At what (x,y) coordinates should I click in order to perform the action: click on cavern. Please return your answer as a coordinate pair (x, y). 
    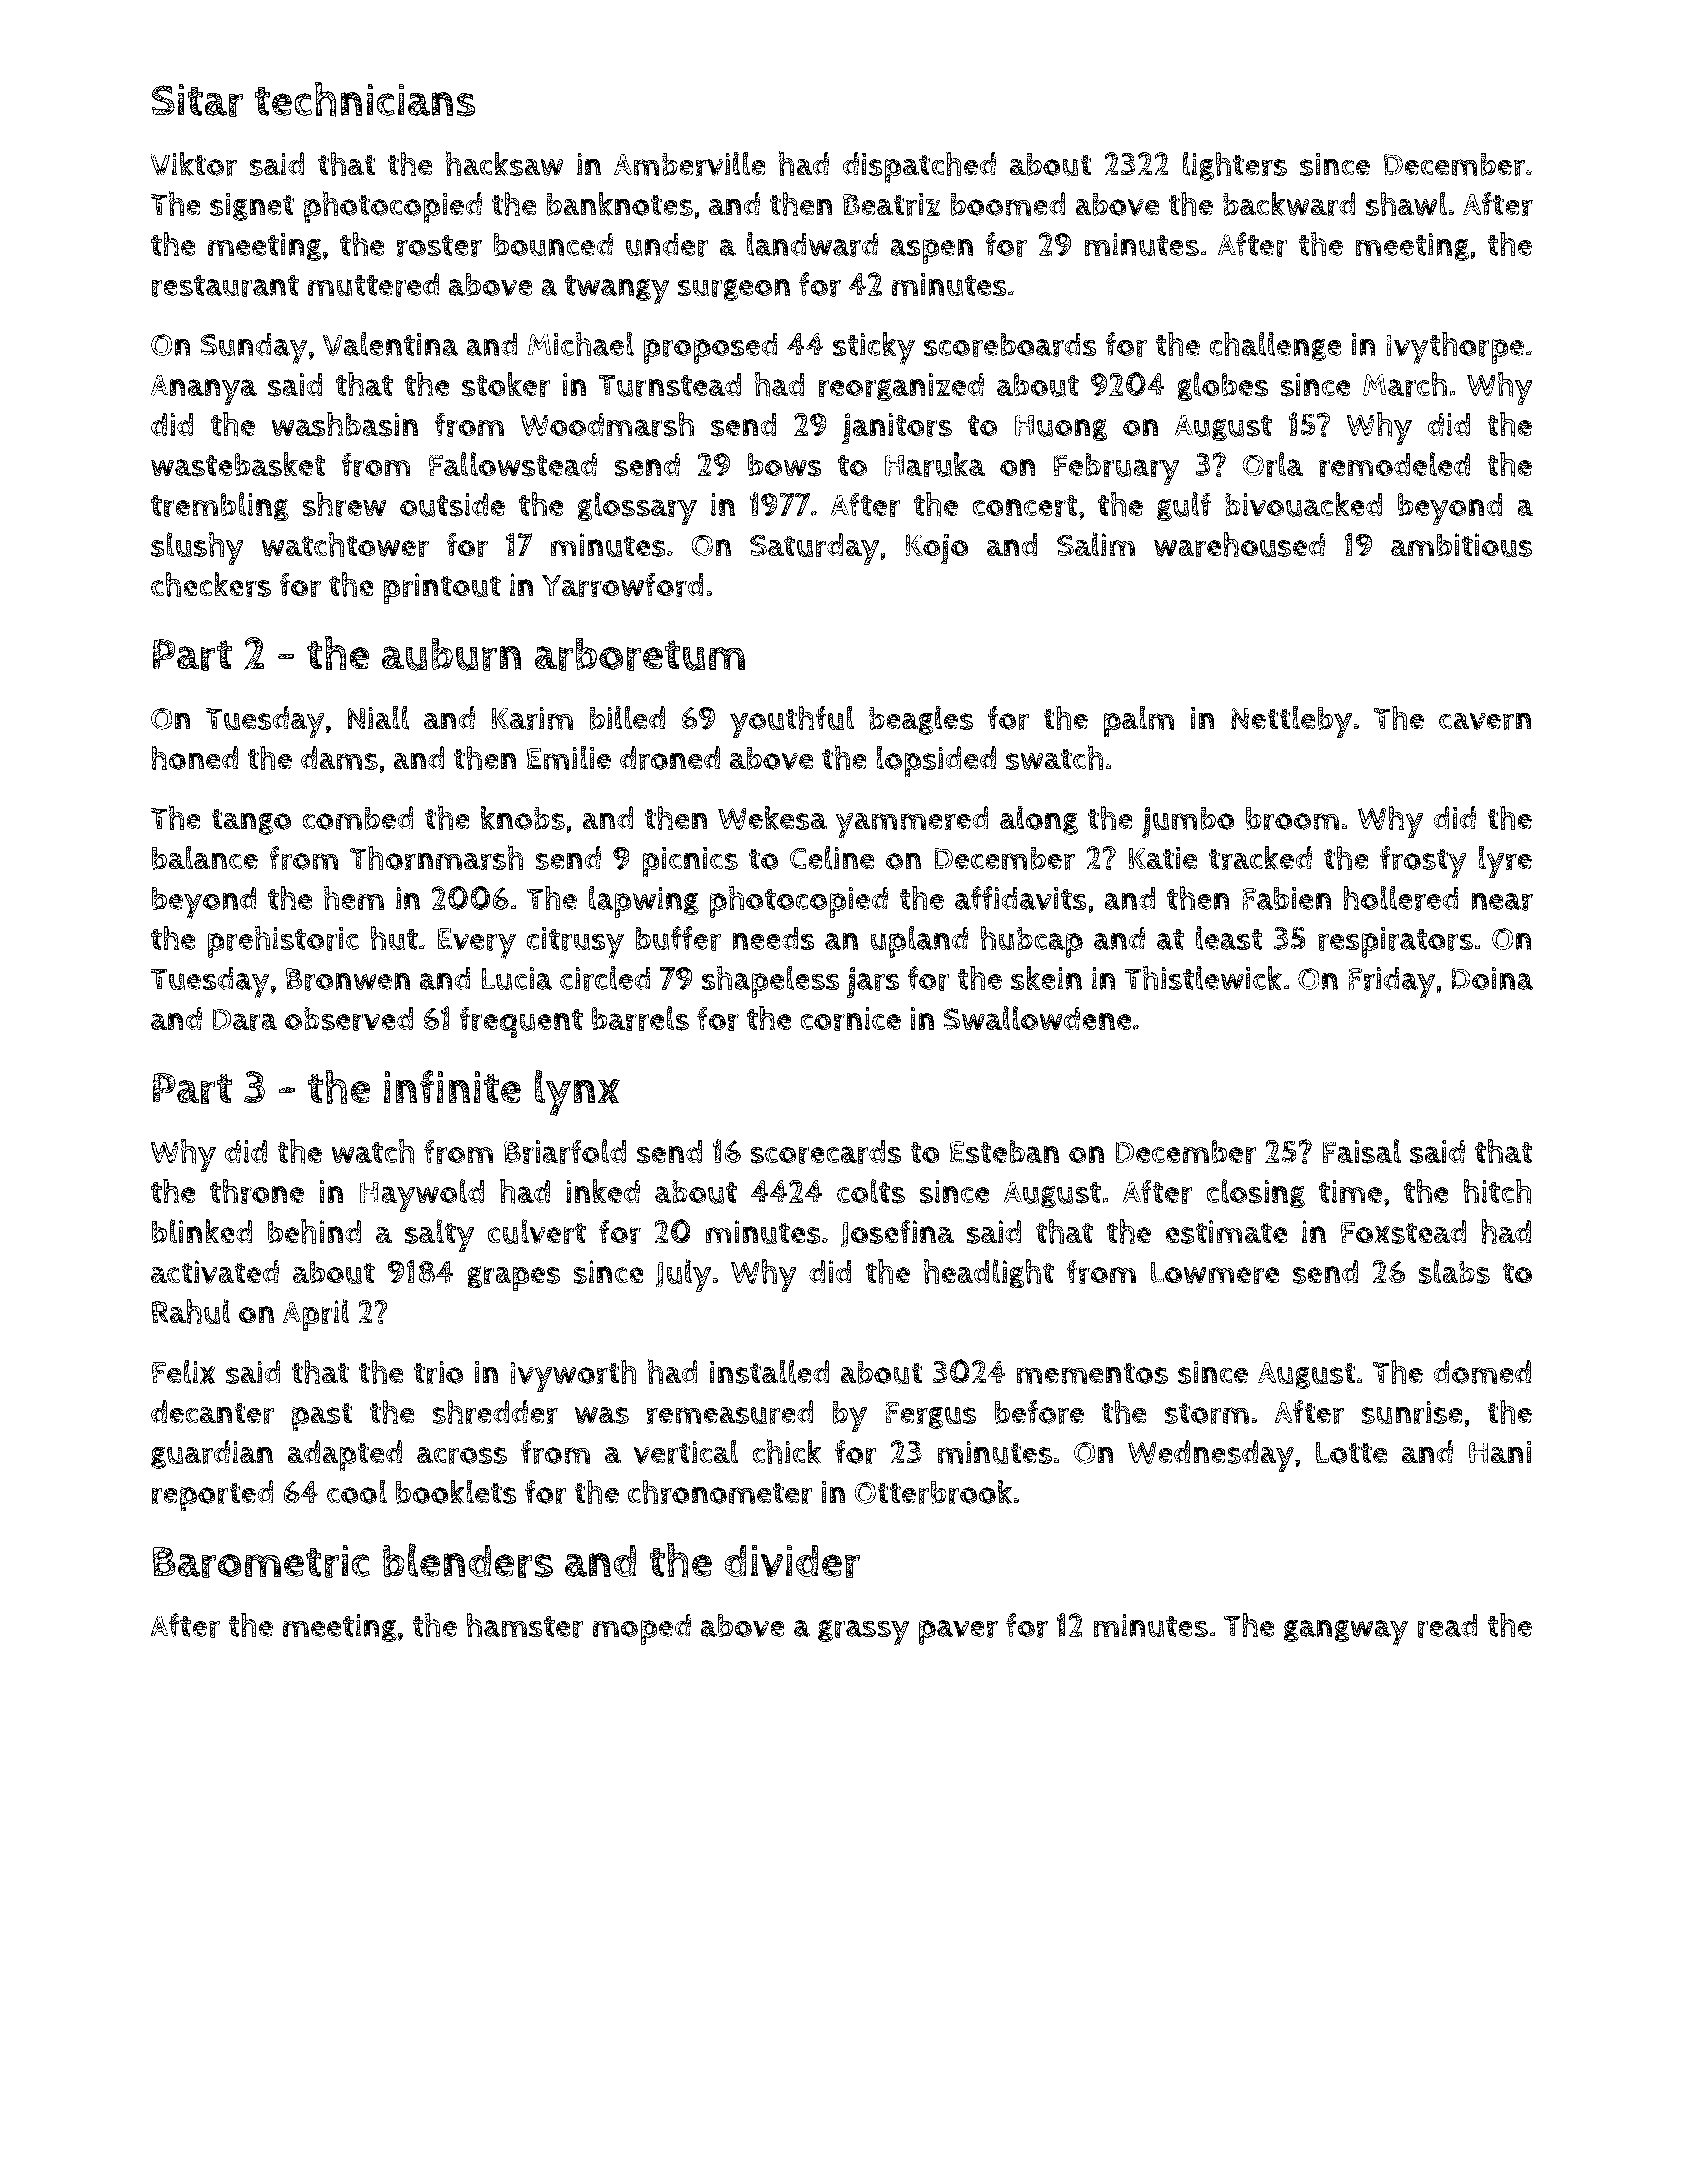
    Looking at the image, I should click on (1485, 721).
